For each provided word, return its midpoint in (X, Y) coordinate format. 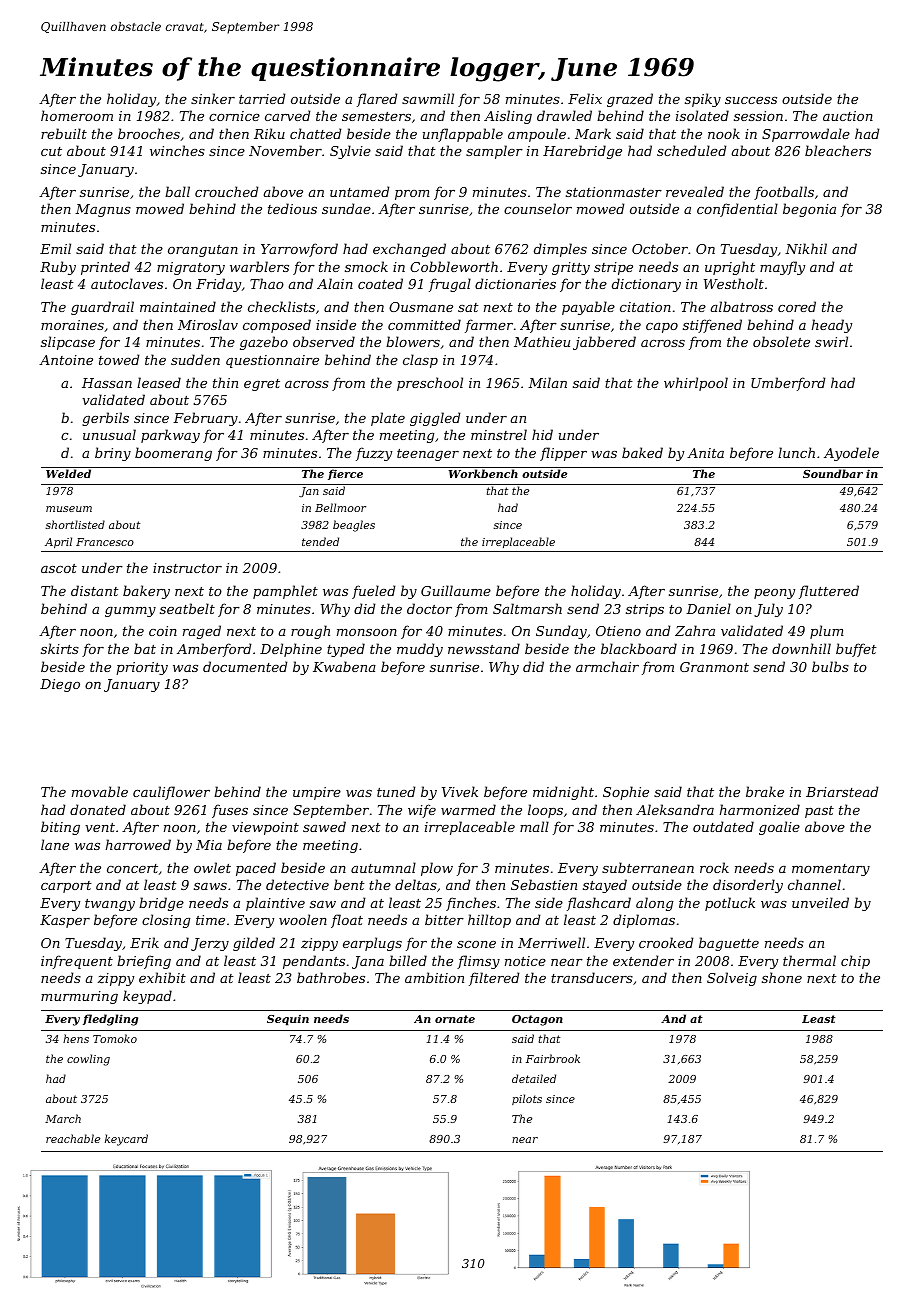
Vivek (460, 791)
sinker (213, 98)
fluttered (829, 592)
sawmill (428, 98)
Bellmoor (340, 507)
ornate (455, 1019)
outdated (723, 826)
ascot (59, 568)
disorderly (748, 886)
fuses (230, 811)
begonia (809, 210)
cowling (88, 1060)
